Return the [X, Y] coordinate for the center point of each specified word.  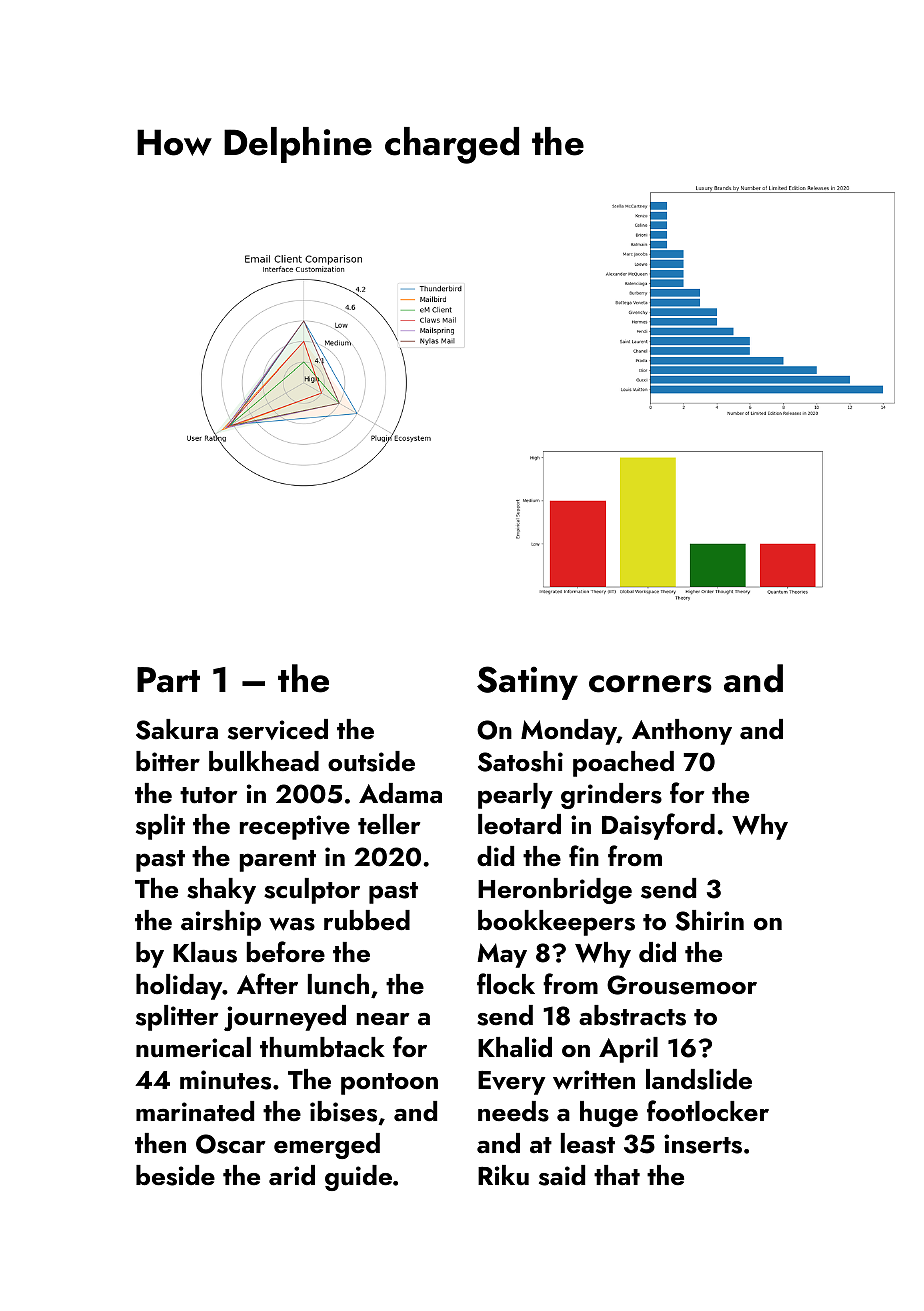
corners [650, 684]
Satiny [527, 683]
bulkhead [264, 761]
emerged [327, 1146]
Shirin [709, 920]
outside [371, 761]
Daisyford [658, 826]
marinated [195, 1111]
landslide [699, 1079]
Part [168, 680]
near [383, 1019]
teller [389, 824]
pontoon [389, 1084]
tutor [208, 795]
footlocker [708, 1111]
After [267, 984]
